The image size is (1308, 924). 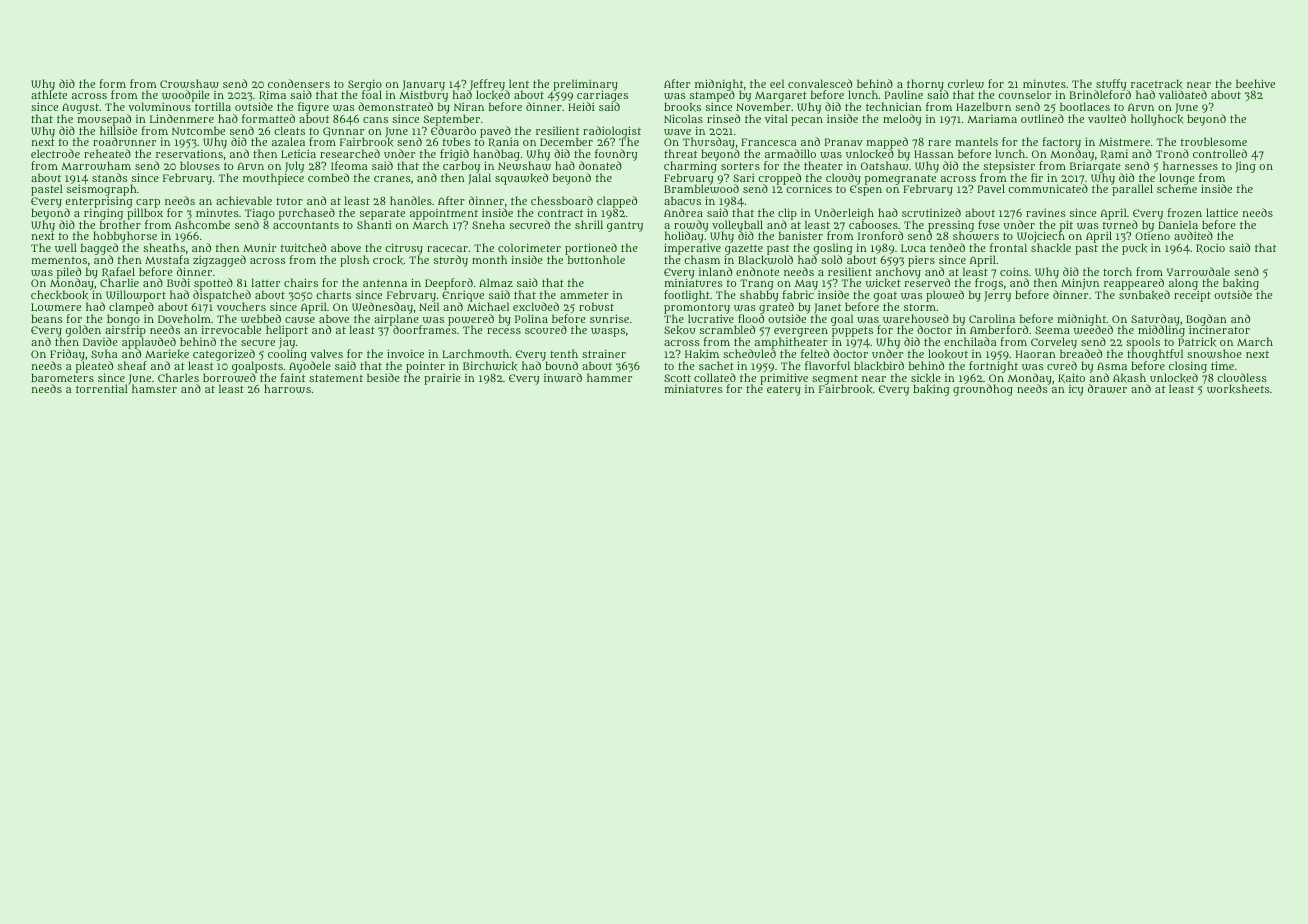 What do you see at coordinates (260, 214) in the page?
I see `Tiago` at bounding box center [260, 214].
